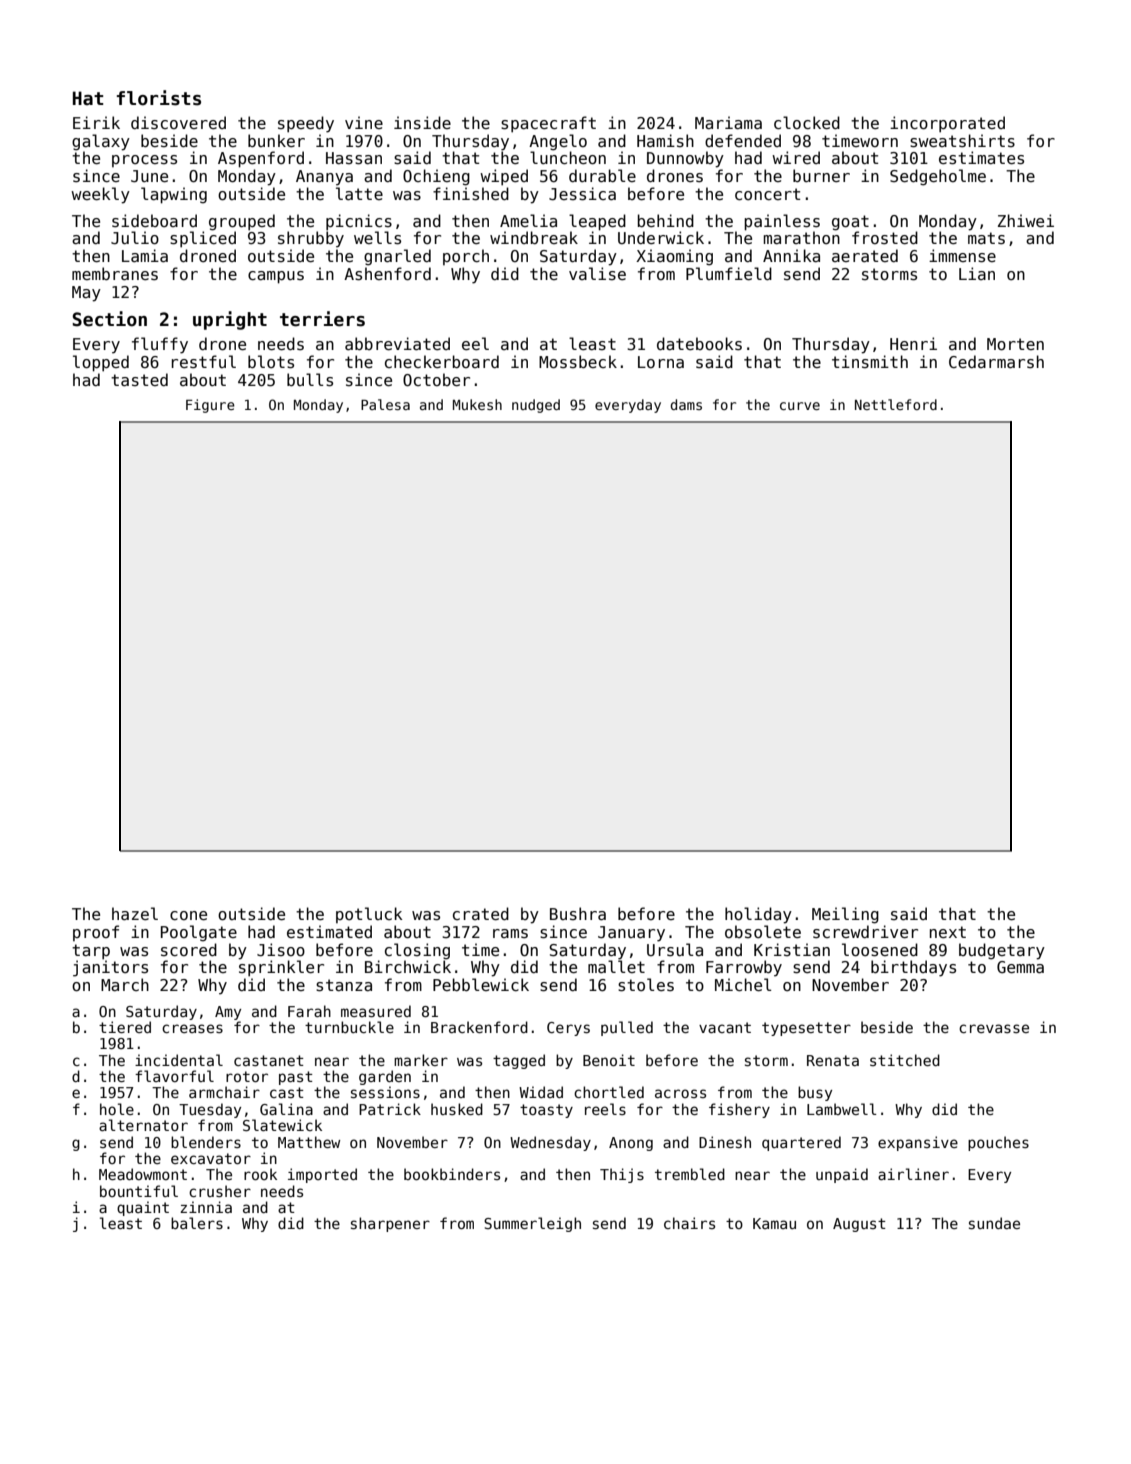  I want to click on Michel, so click(743, 984).
